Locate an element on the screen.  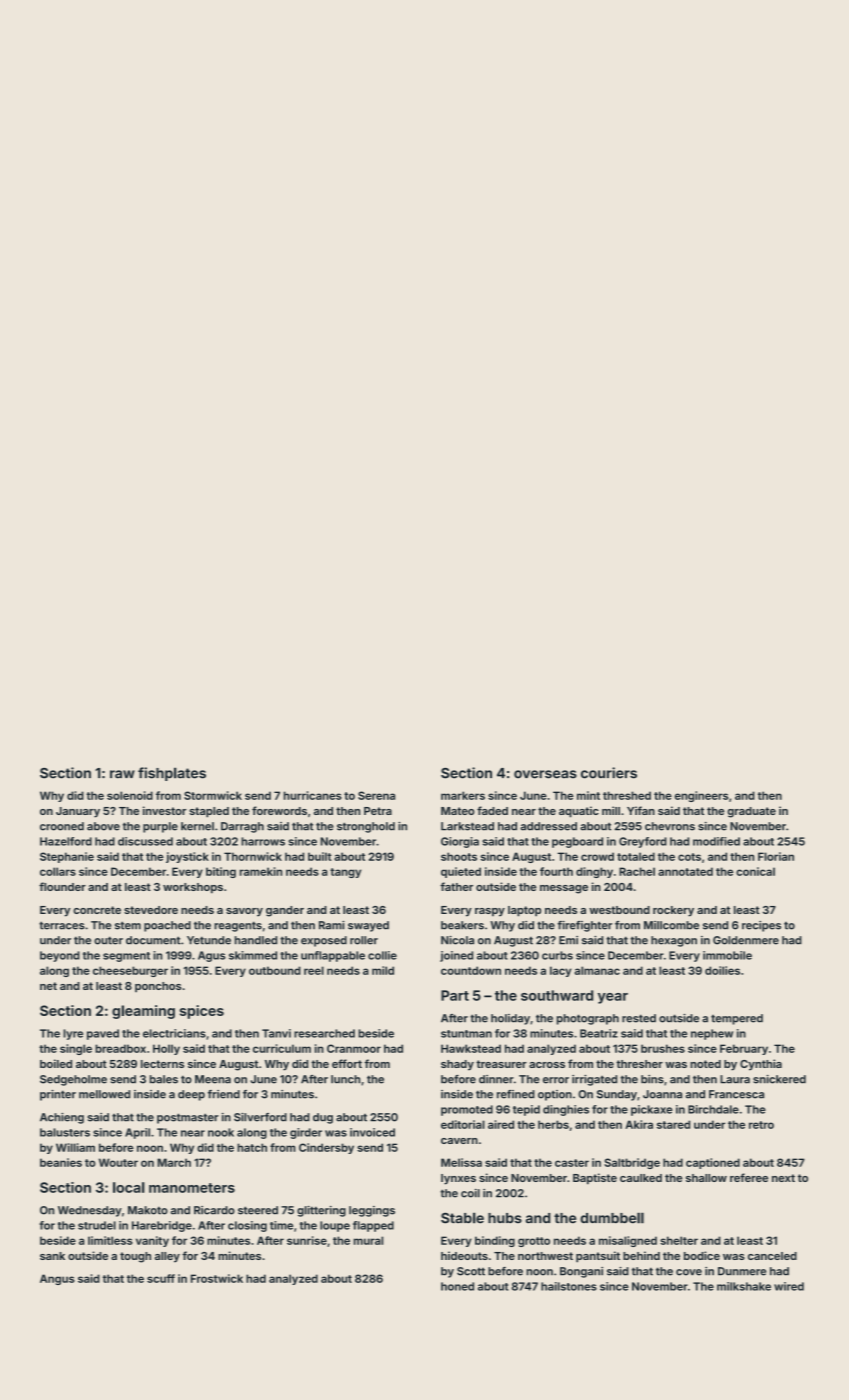
joystick is located at coordinates (187, 857).
